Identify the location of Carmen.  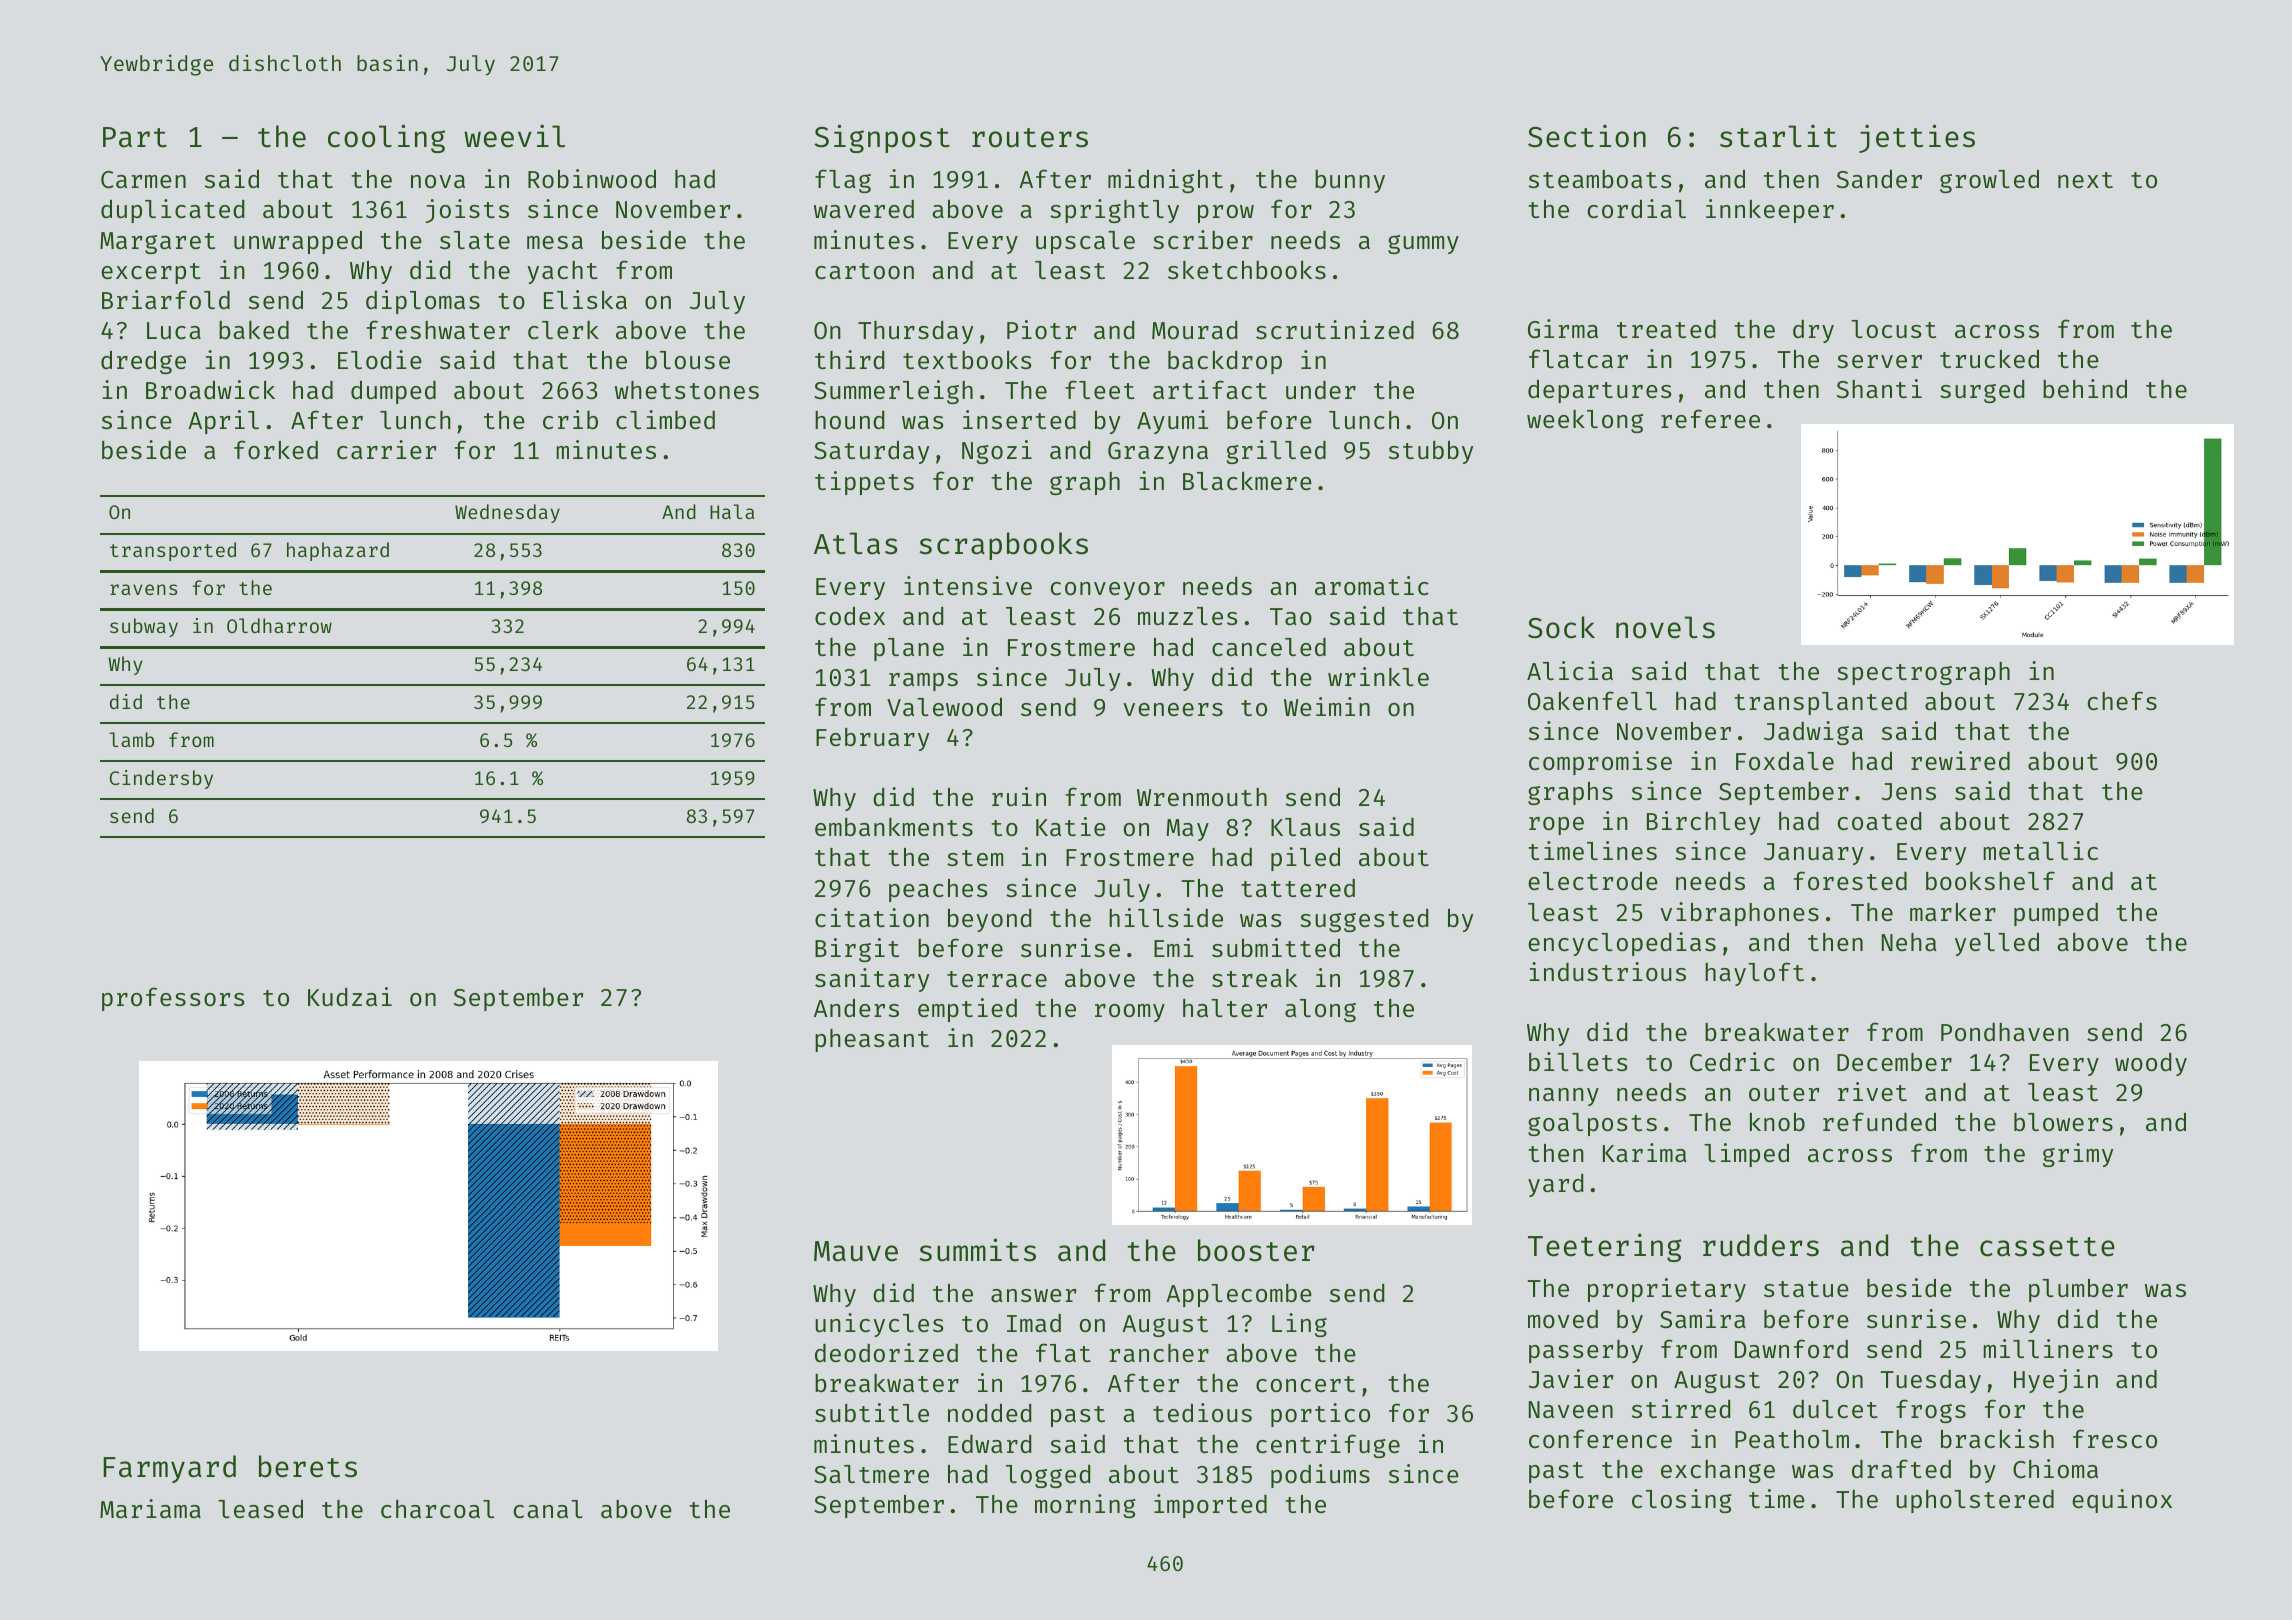
(143, 180).
